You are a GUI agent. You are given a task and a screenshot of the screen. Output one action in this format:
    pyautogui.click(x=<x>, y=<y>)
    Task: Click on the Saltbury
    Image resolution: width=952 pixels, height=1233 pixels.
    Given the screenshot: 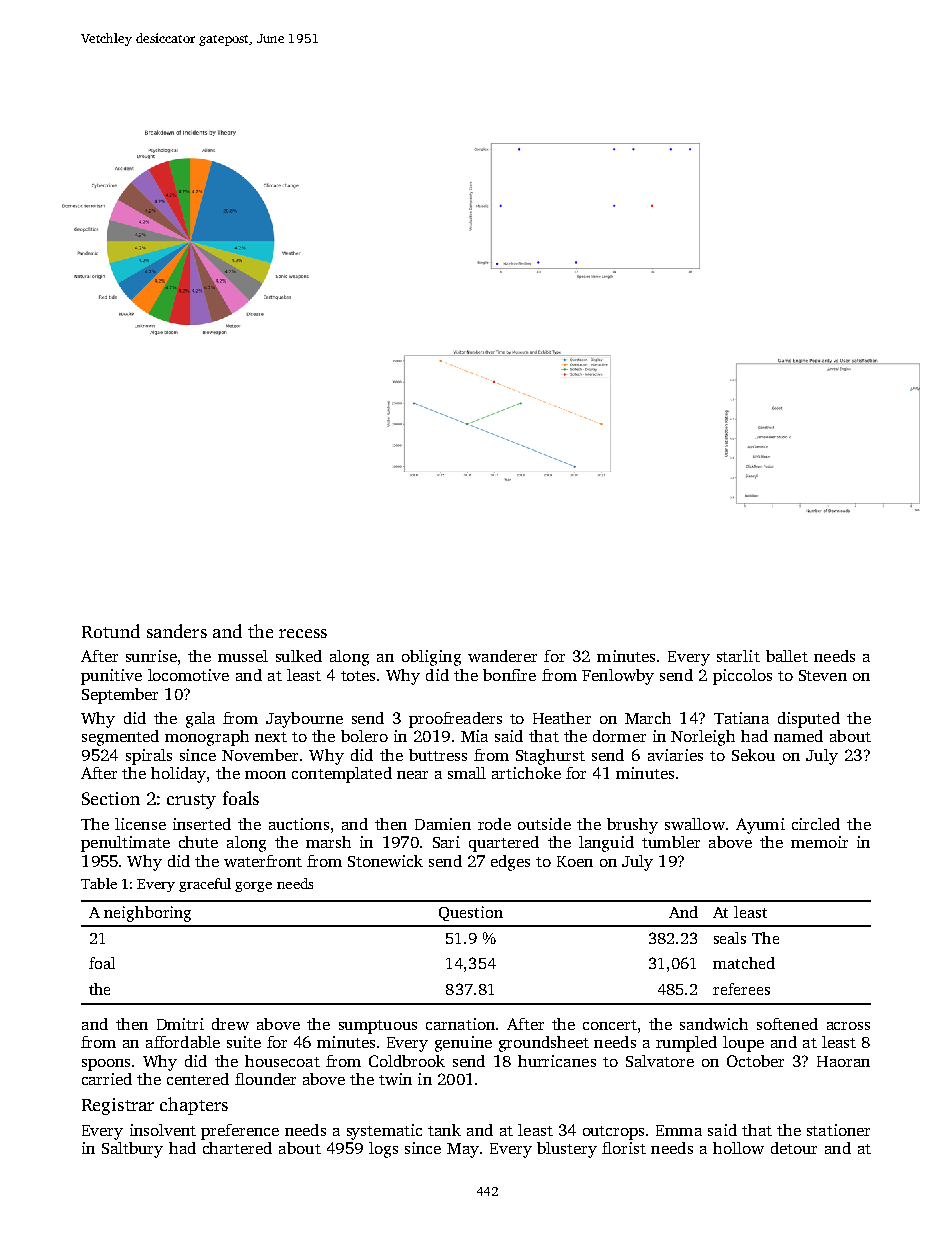 What is the action you would take?
    pyautogui.click(x=132, y=1150)
